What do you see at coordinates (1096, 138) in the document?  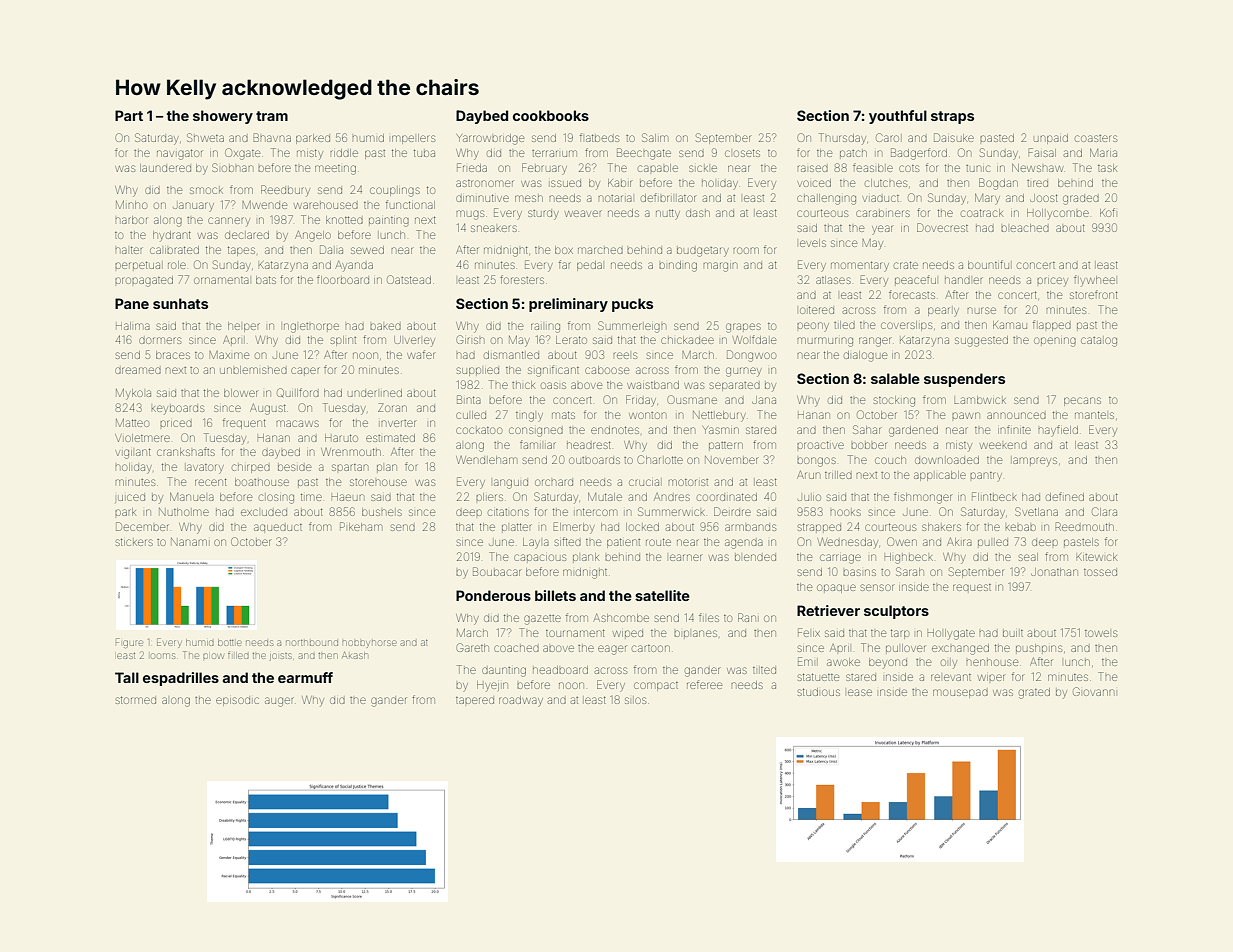 I see `coasters` at bounding box center [1096, 138].
